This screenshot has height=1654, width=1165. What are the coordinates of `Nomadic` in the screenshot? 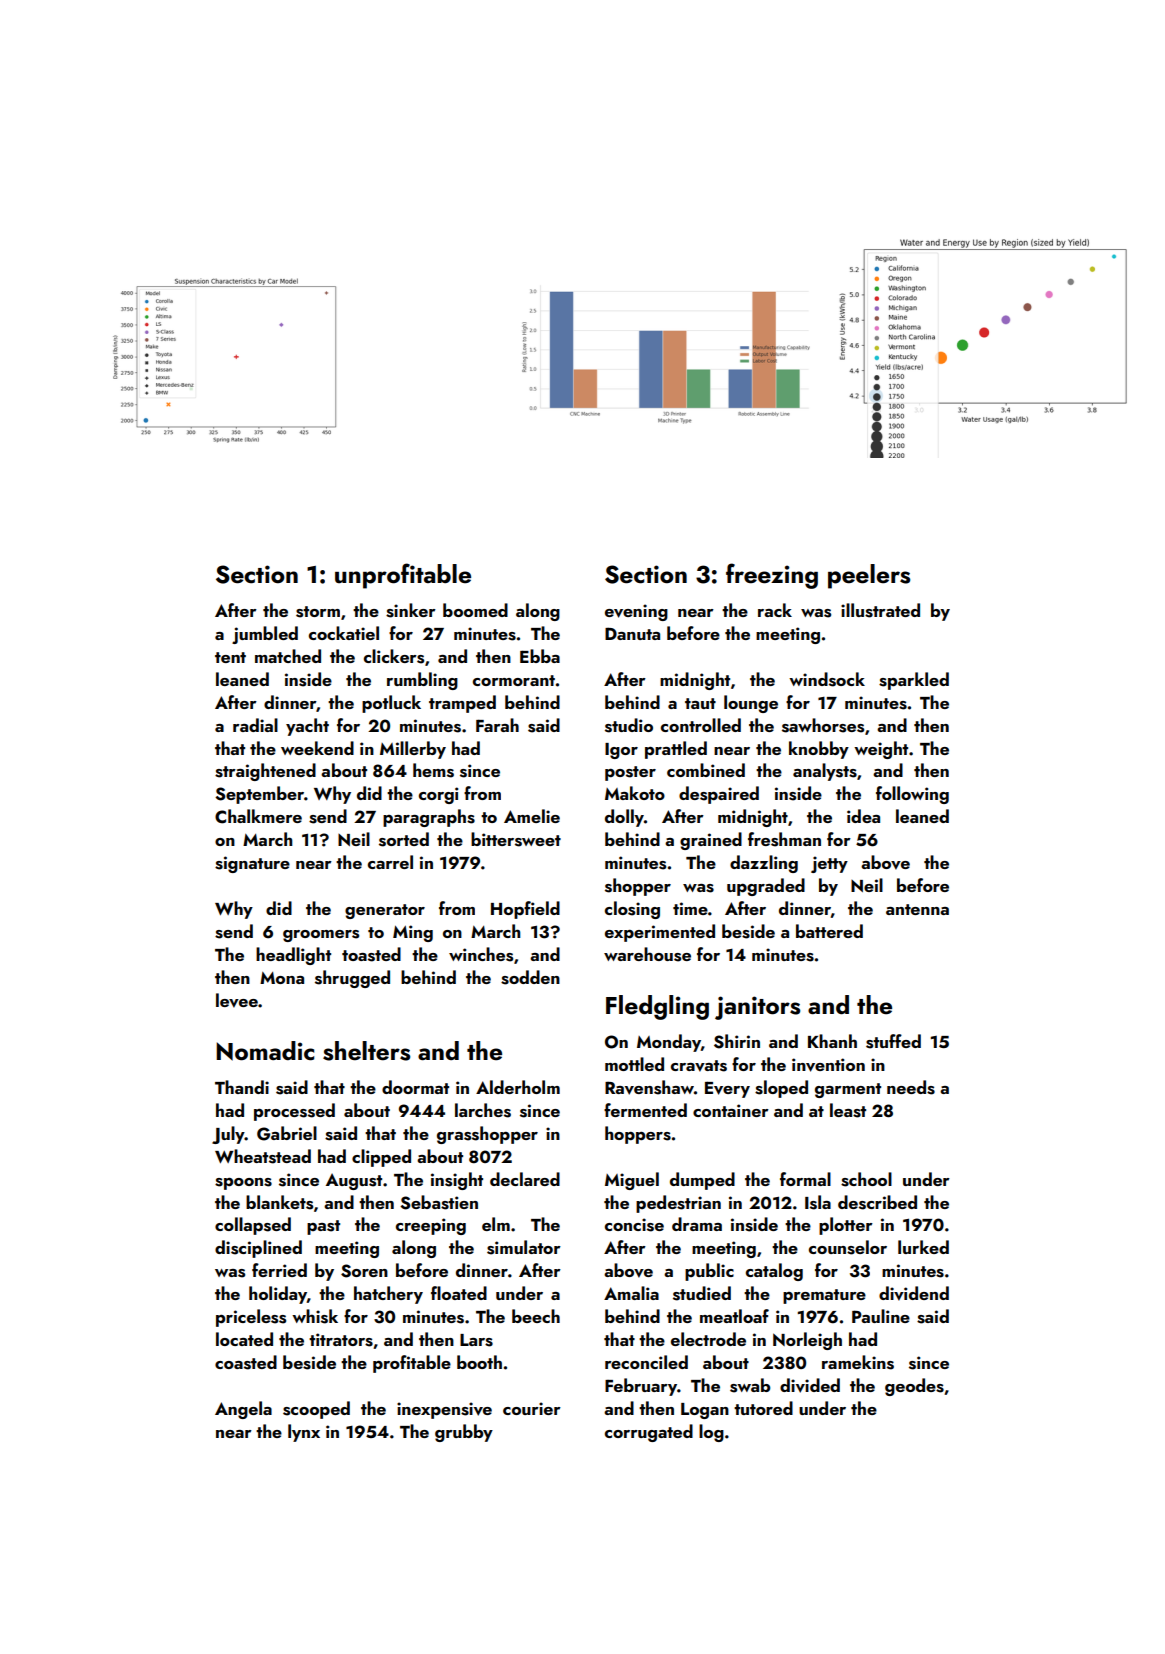 It's located at (265, 1051).
